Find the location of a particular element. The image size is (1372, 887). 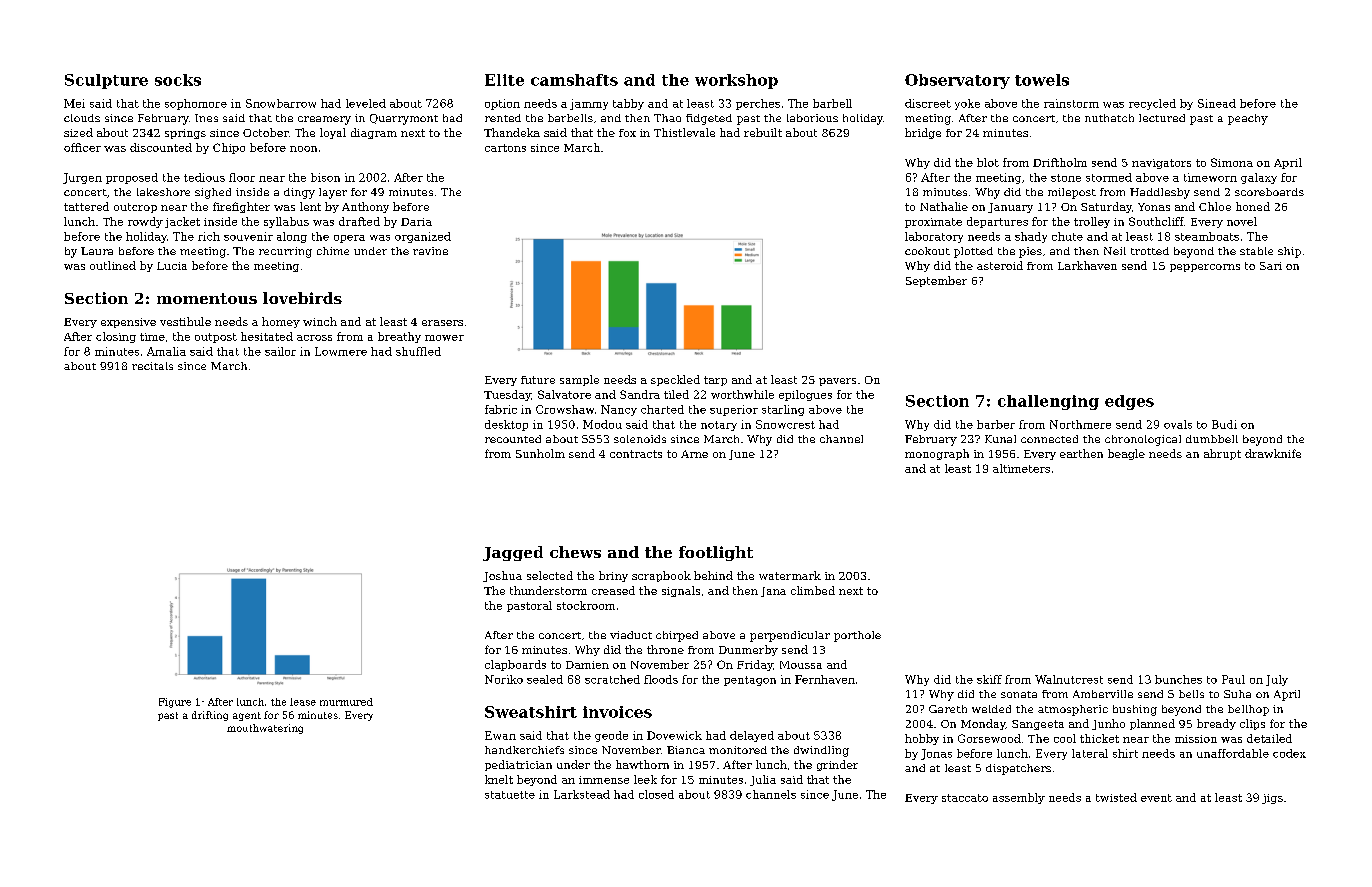

cookout is located at coordinates (927, 251).
